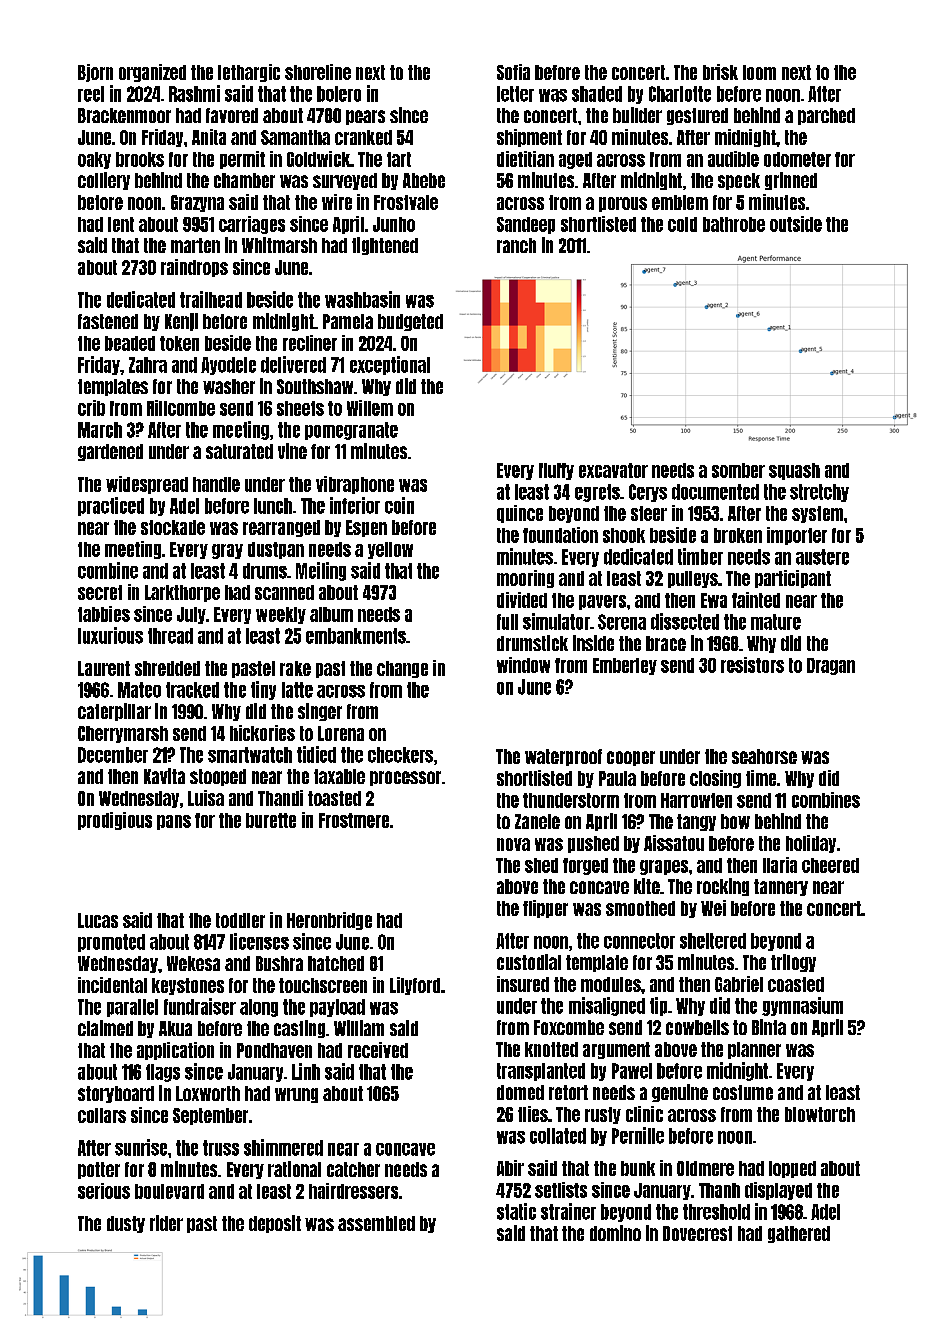 The image size is (943, 1339). What do you see at coordinates (617, 778) in the image?
I see `Paula` at bounding box center [617, 778].
